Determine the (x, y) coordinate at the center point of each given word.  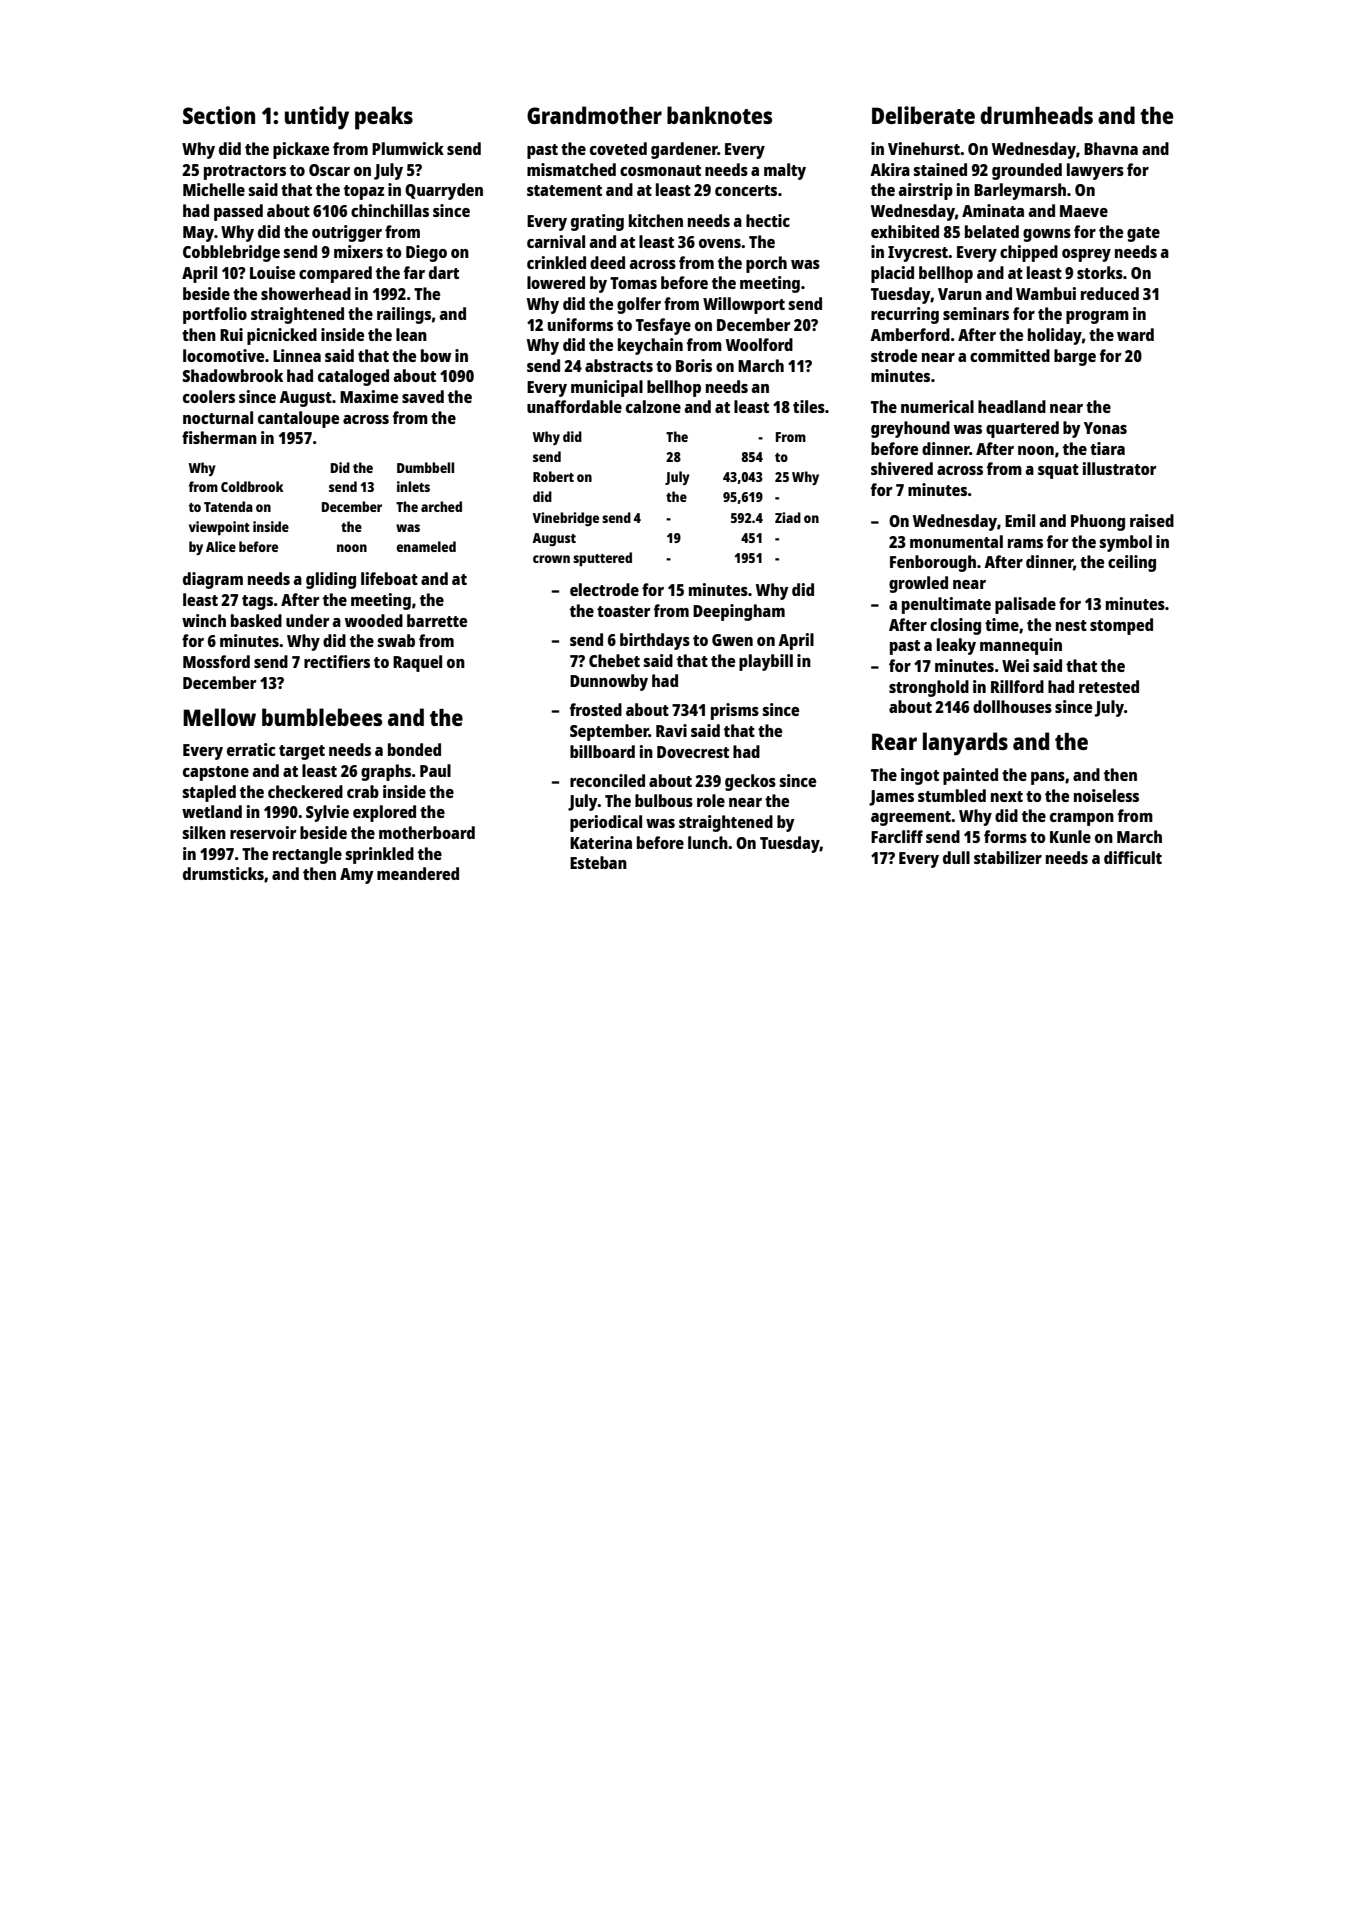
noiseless (1106, 795)
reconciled (607, 780)
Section (219, 115)
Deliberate (923, 115)
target (302, 752)
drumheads (1036, 115)
